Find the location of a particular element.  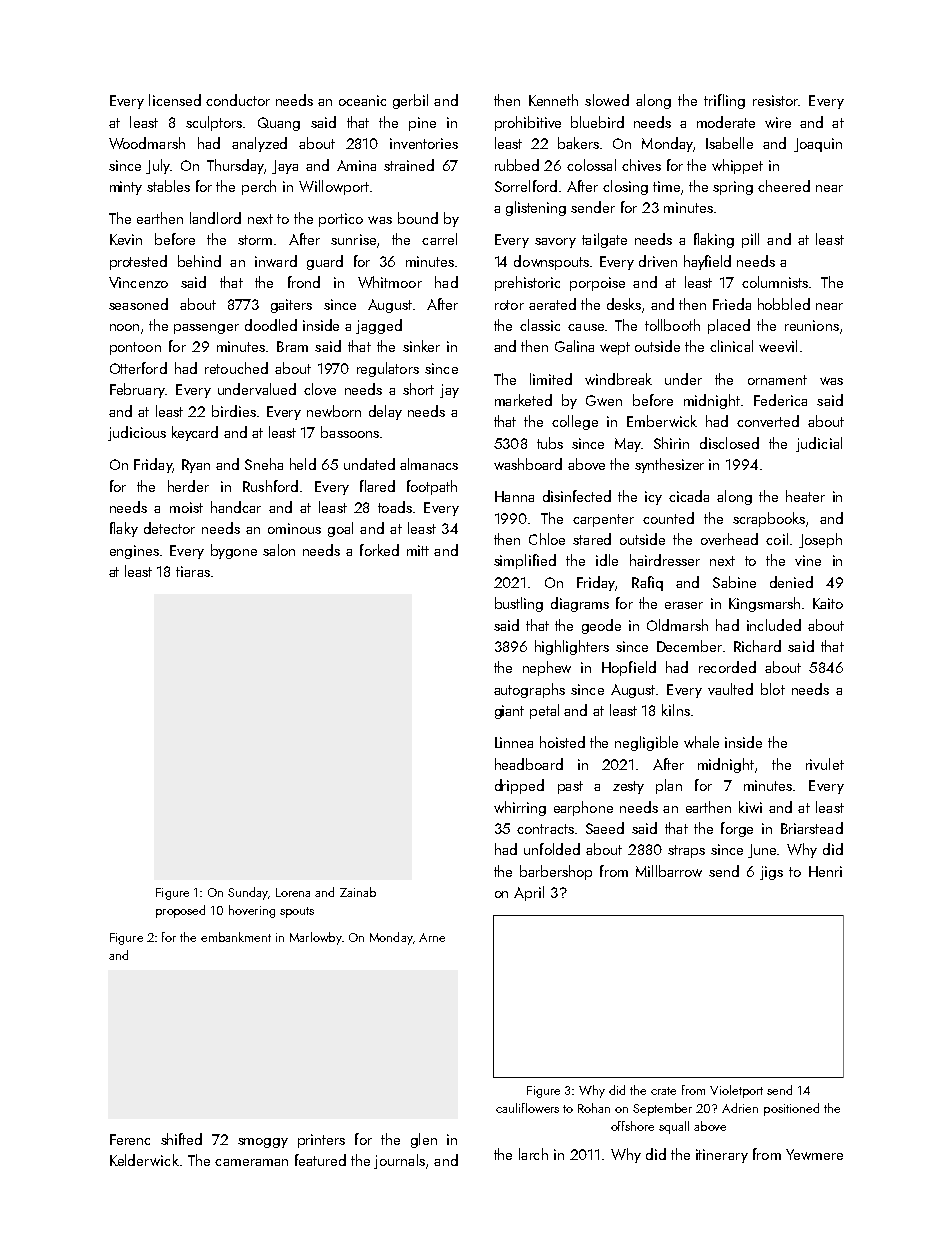

journals is located at coordinates (399, 1161).
